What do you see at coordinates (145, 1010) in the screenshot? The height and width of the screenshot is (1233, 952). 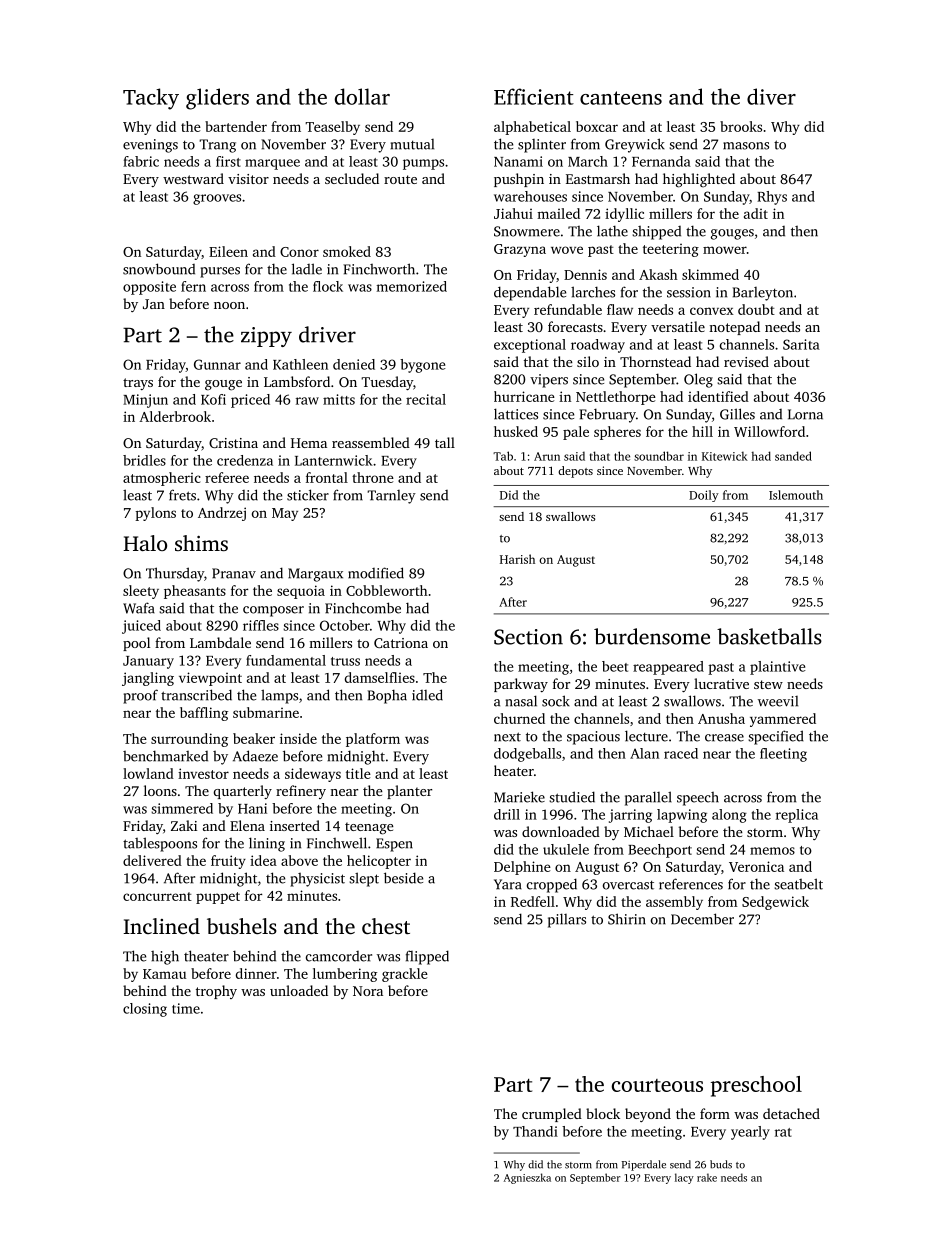 I see `closing` at bounding box center [145, 1010].
